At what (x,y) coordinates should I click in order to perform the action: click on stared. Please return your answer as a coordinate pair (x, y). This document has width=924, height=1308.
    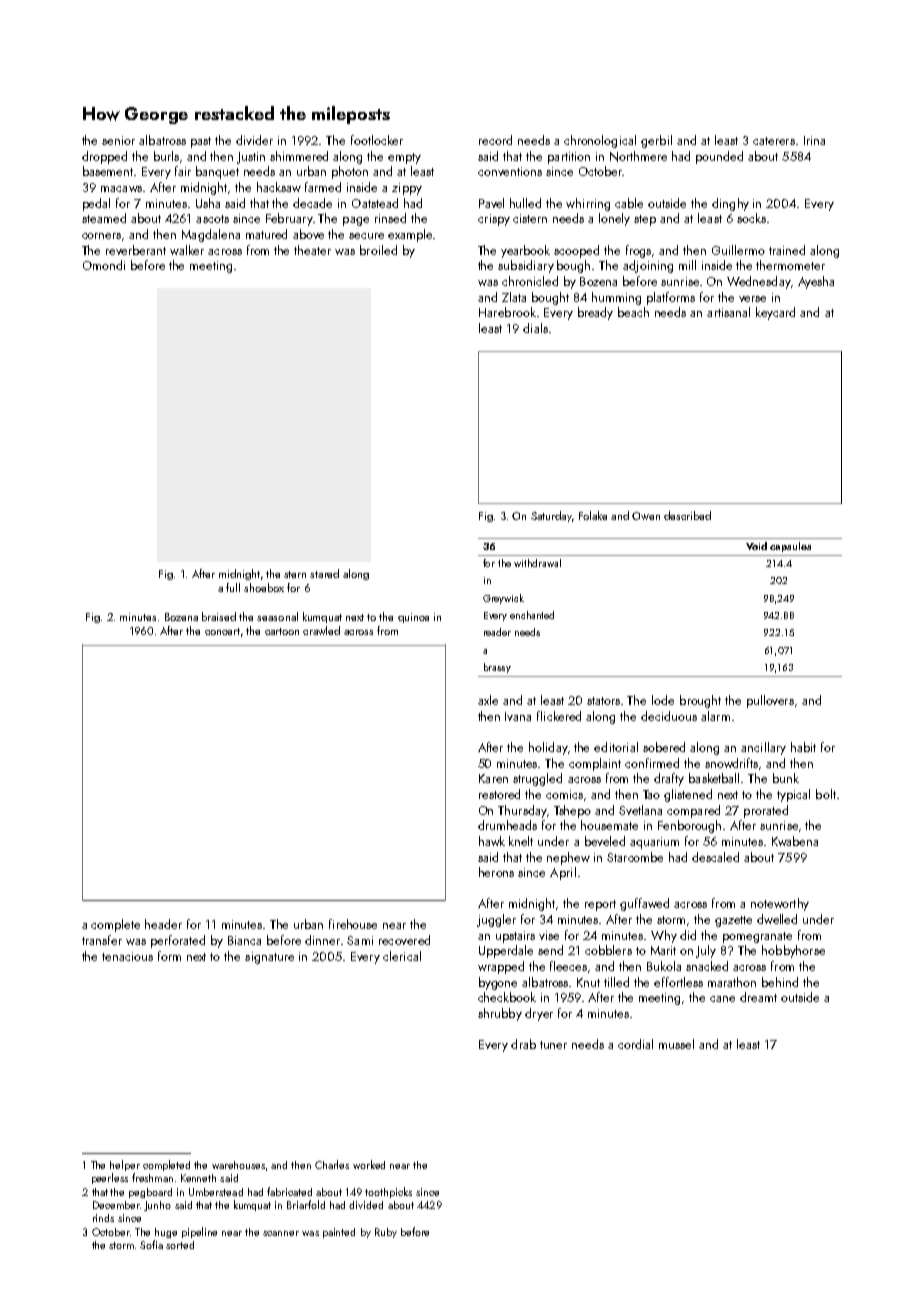
    Looking at the image, I should click on (324, 573).
